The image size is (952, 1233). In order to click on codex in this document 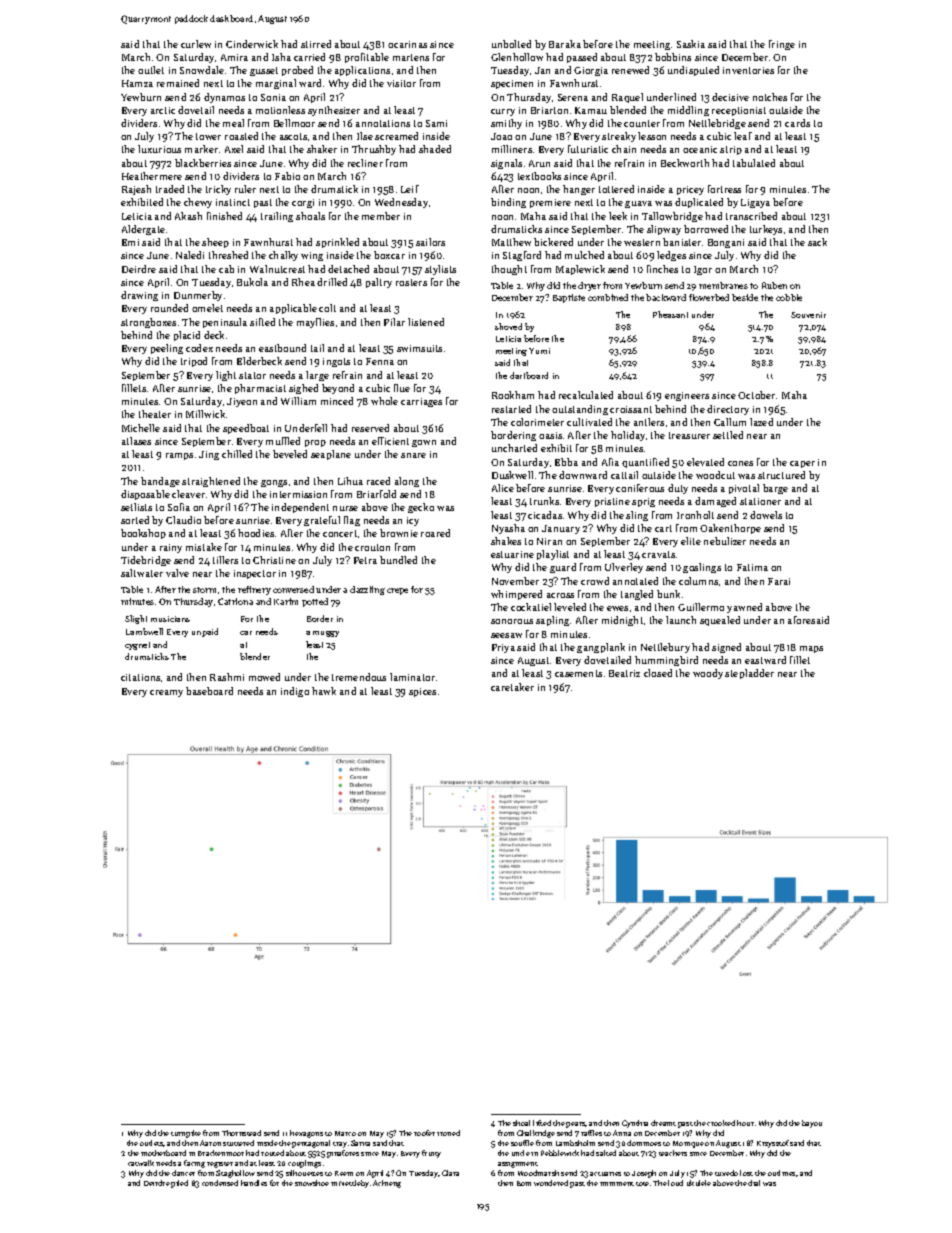, I will do `click(199, 348)`.
